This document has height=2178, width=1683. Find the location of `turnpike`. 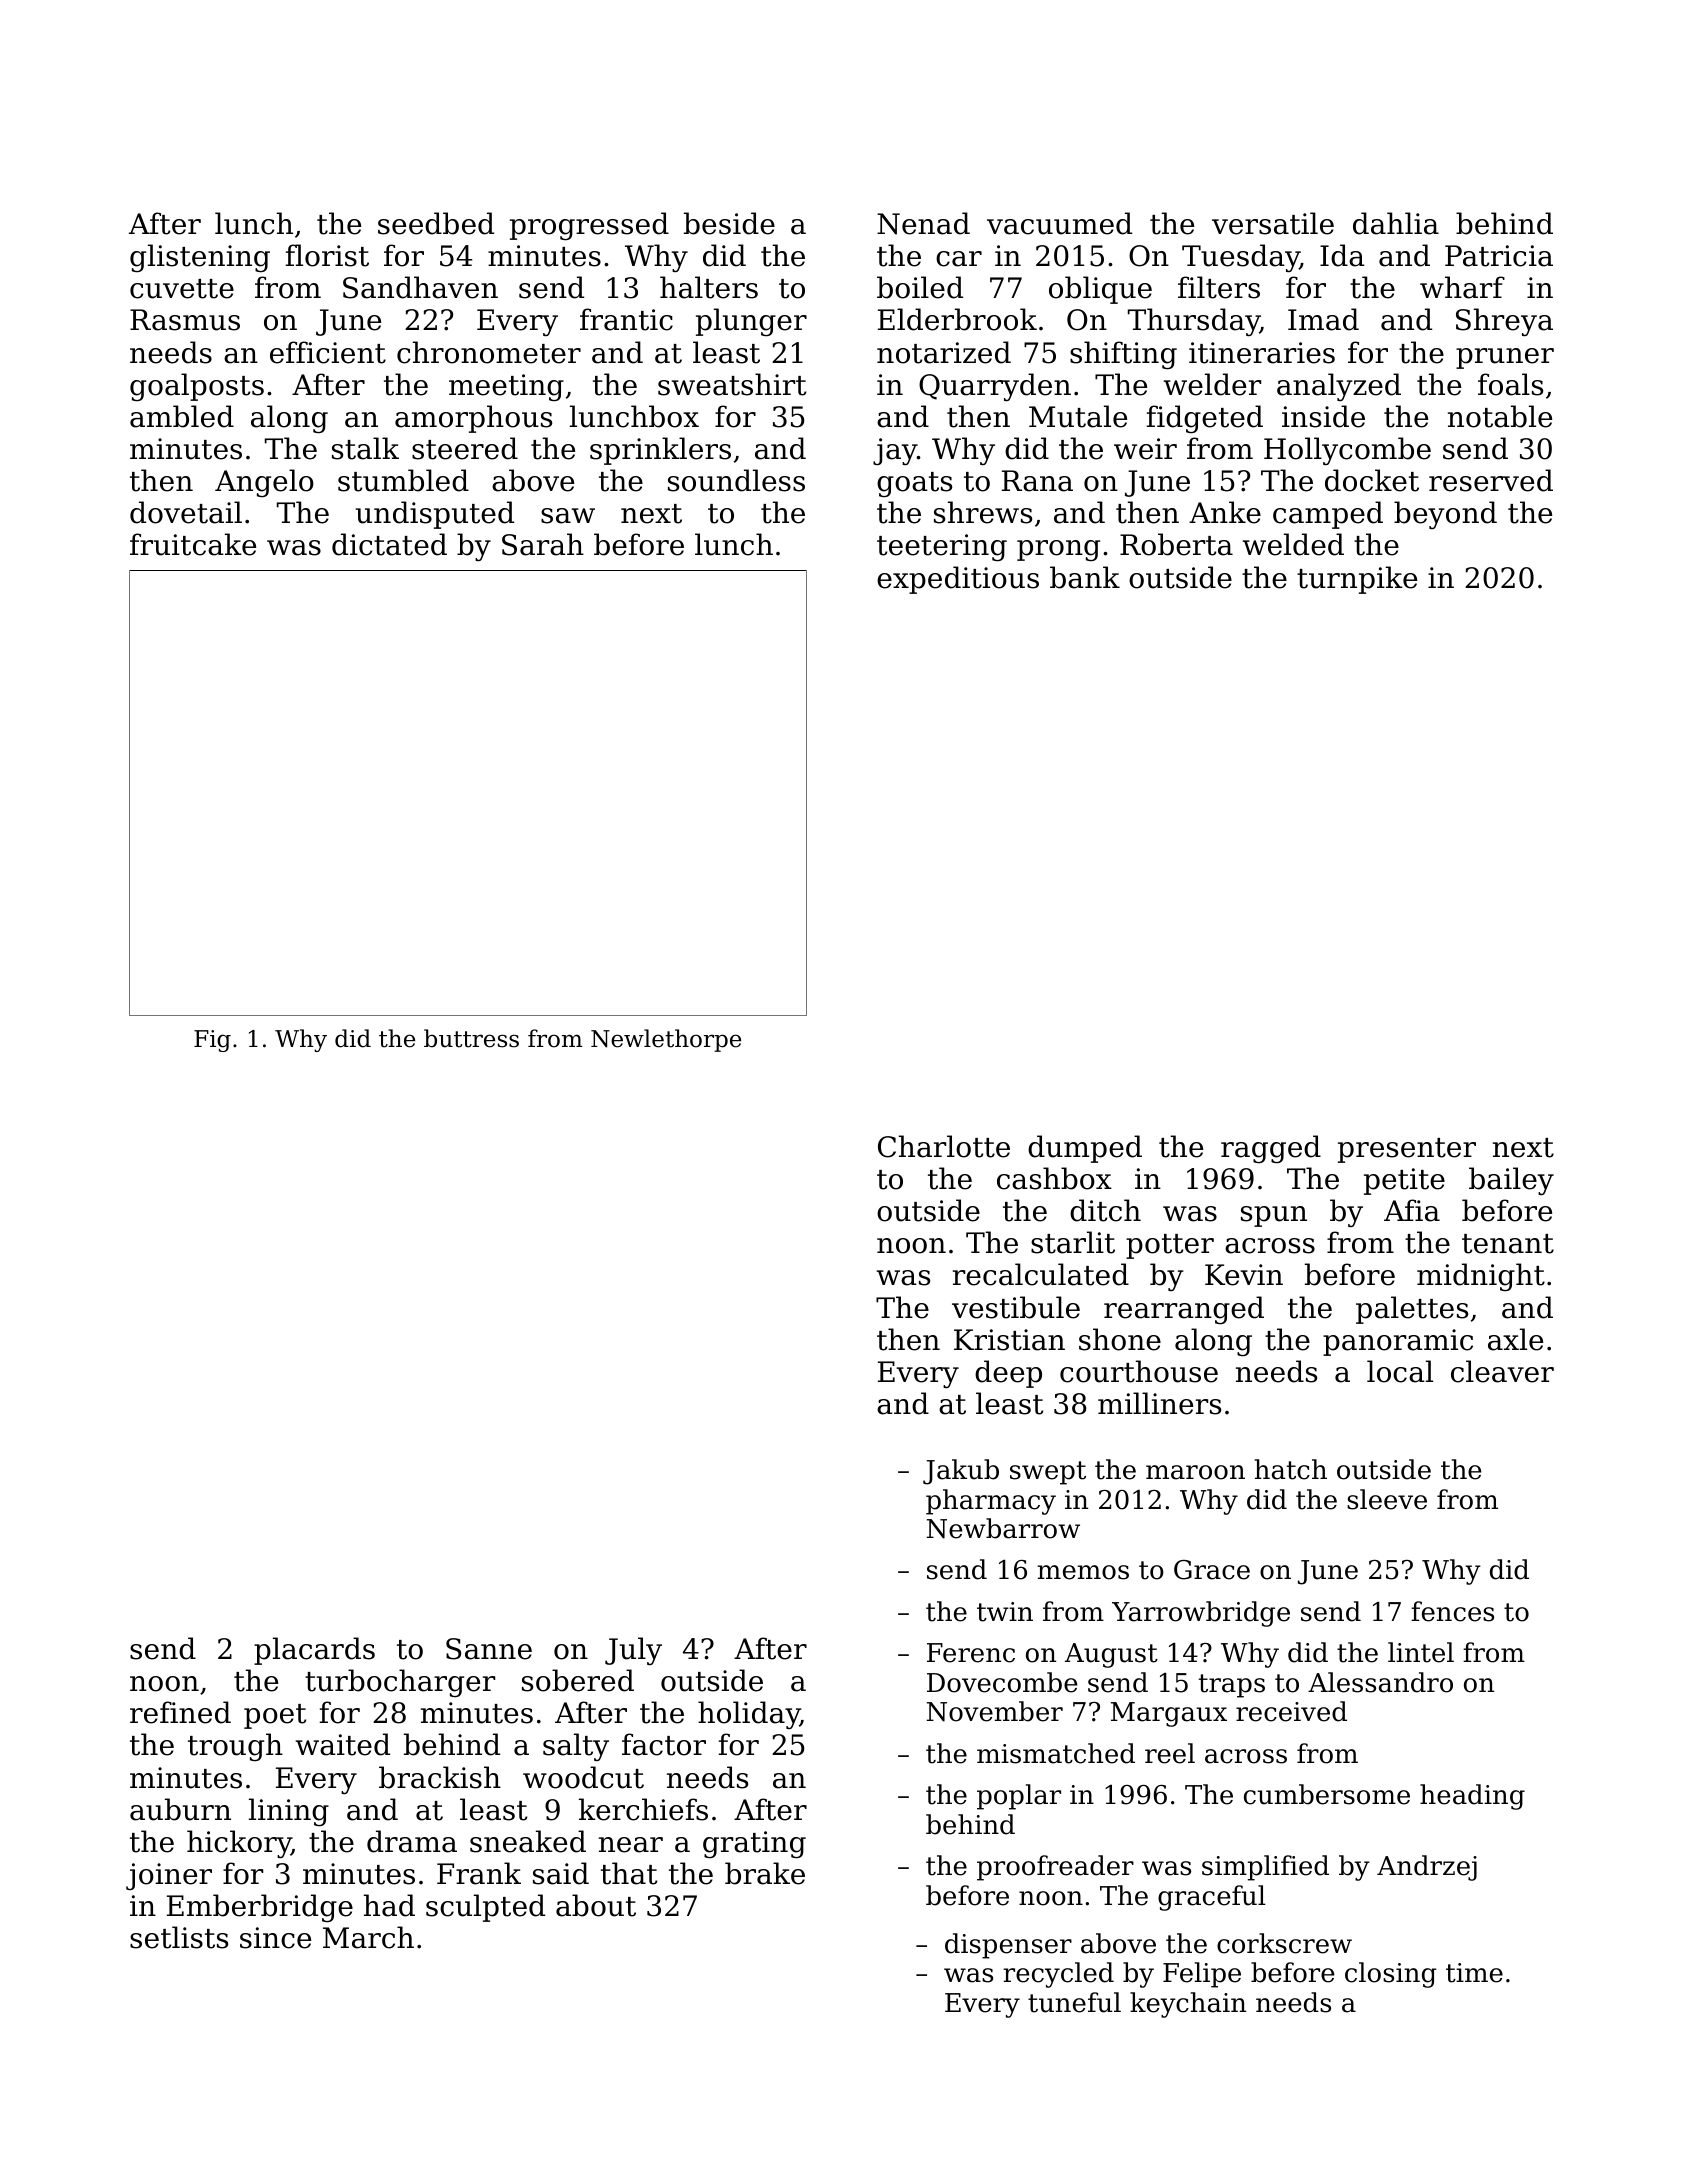

turnpike is located at coordinates (1357, 580).
